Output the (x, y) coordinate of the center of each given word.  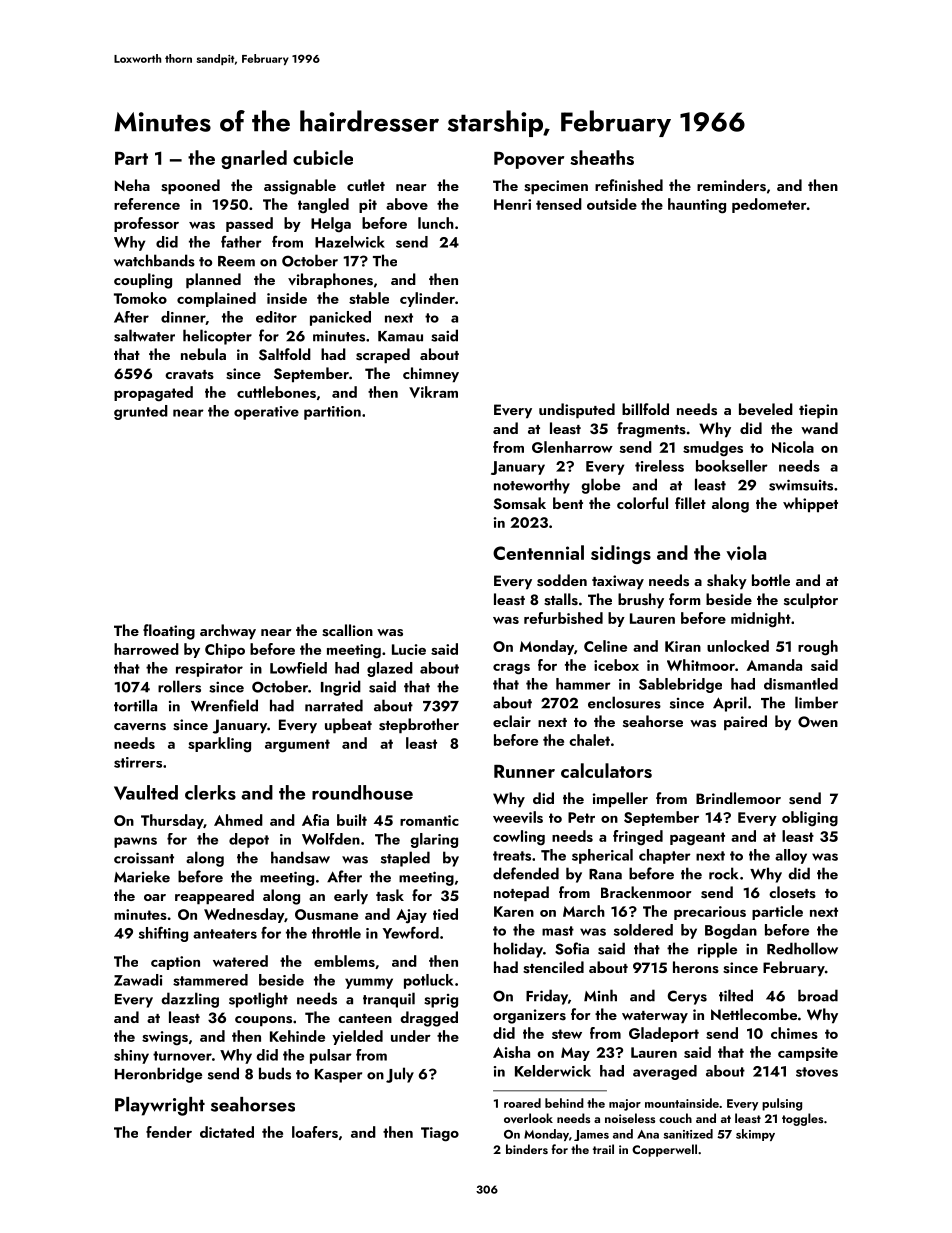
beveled (766, 409)
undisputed (577, 411)
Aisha (511, 1052)
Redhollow (802, 948)
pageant (697, 839)
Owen (818, 722)
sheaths (602, 157)
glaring (434, 840)
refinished (629, 185)
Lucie (409, 649)
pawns (135, 842)
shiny (131, 1056)
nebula (203, 354)
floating (169, 632)
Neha (132, 185)
